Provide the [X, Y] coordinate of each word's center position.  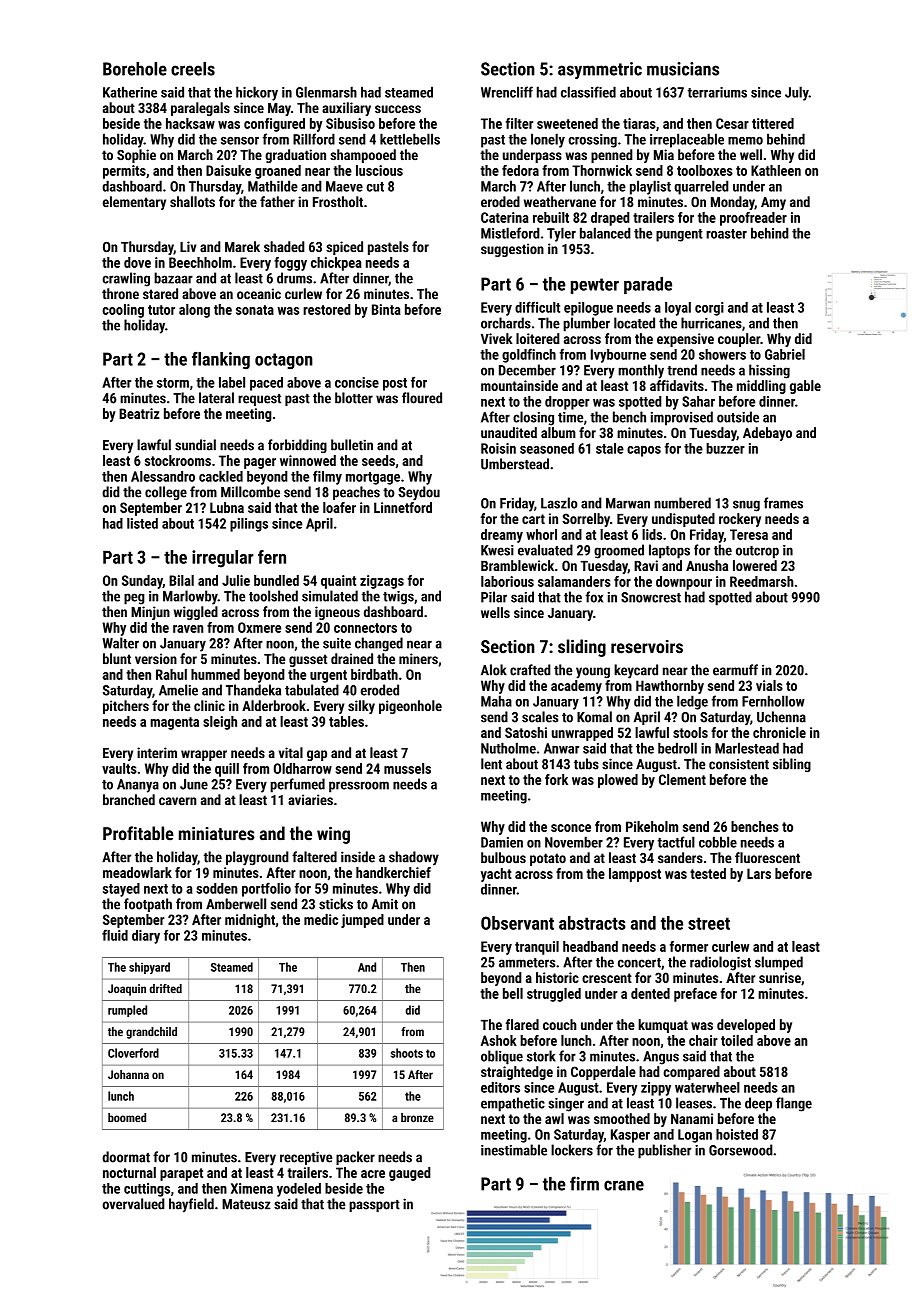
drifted [166, 988]
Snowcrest [651, 597]
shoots [407, 1053]
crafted [530, 670]
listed [142, 523]
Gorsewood [741, 1150]
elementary [134, 203]
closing [533, 418]
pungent [679, 235]
